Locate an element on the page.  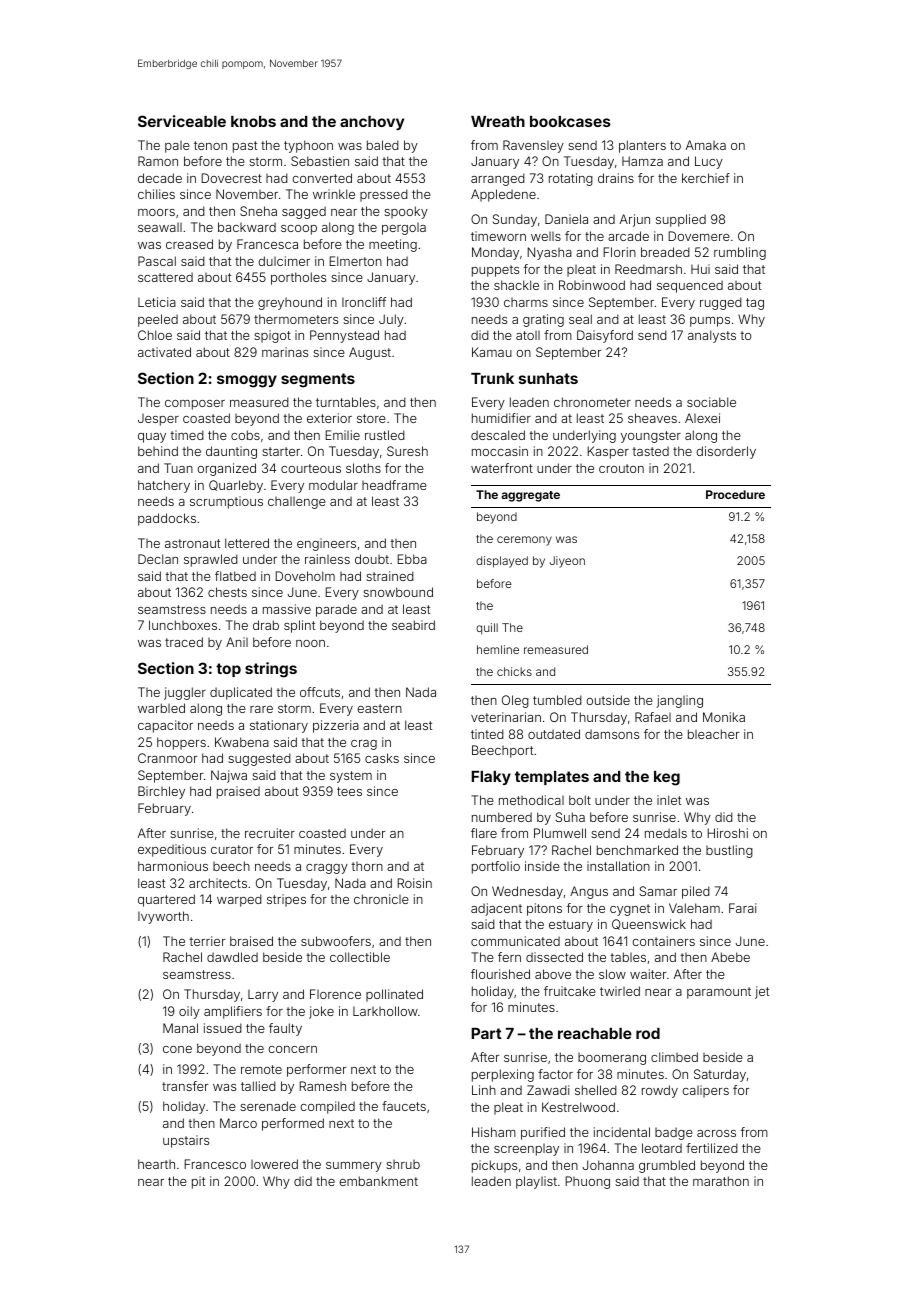
Plumwell is located at coordinates (560, 833).
